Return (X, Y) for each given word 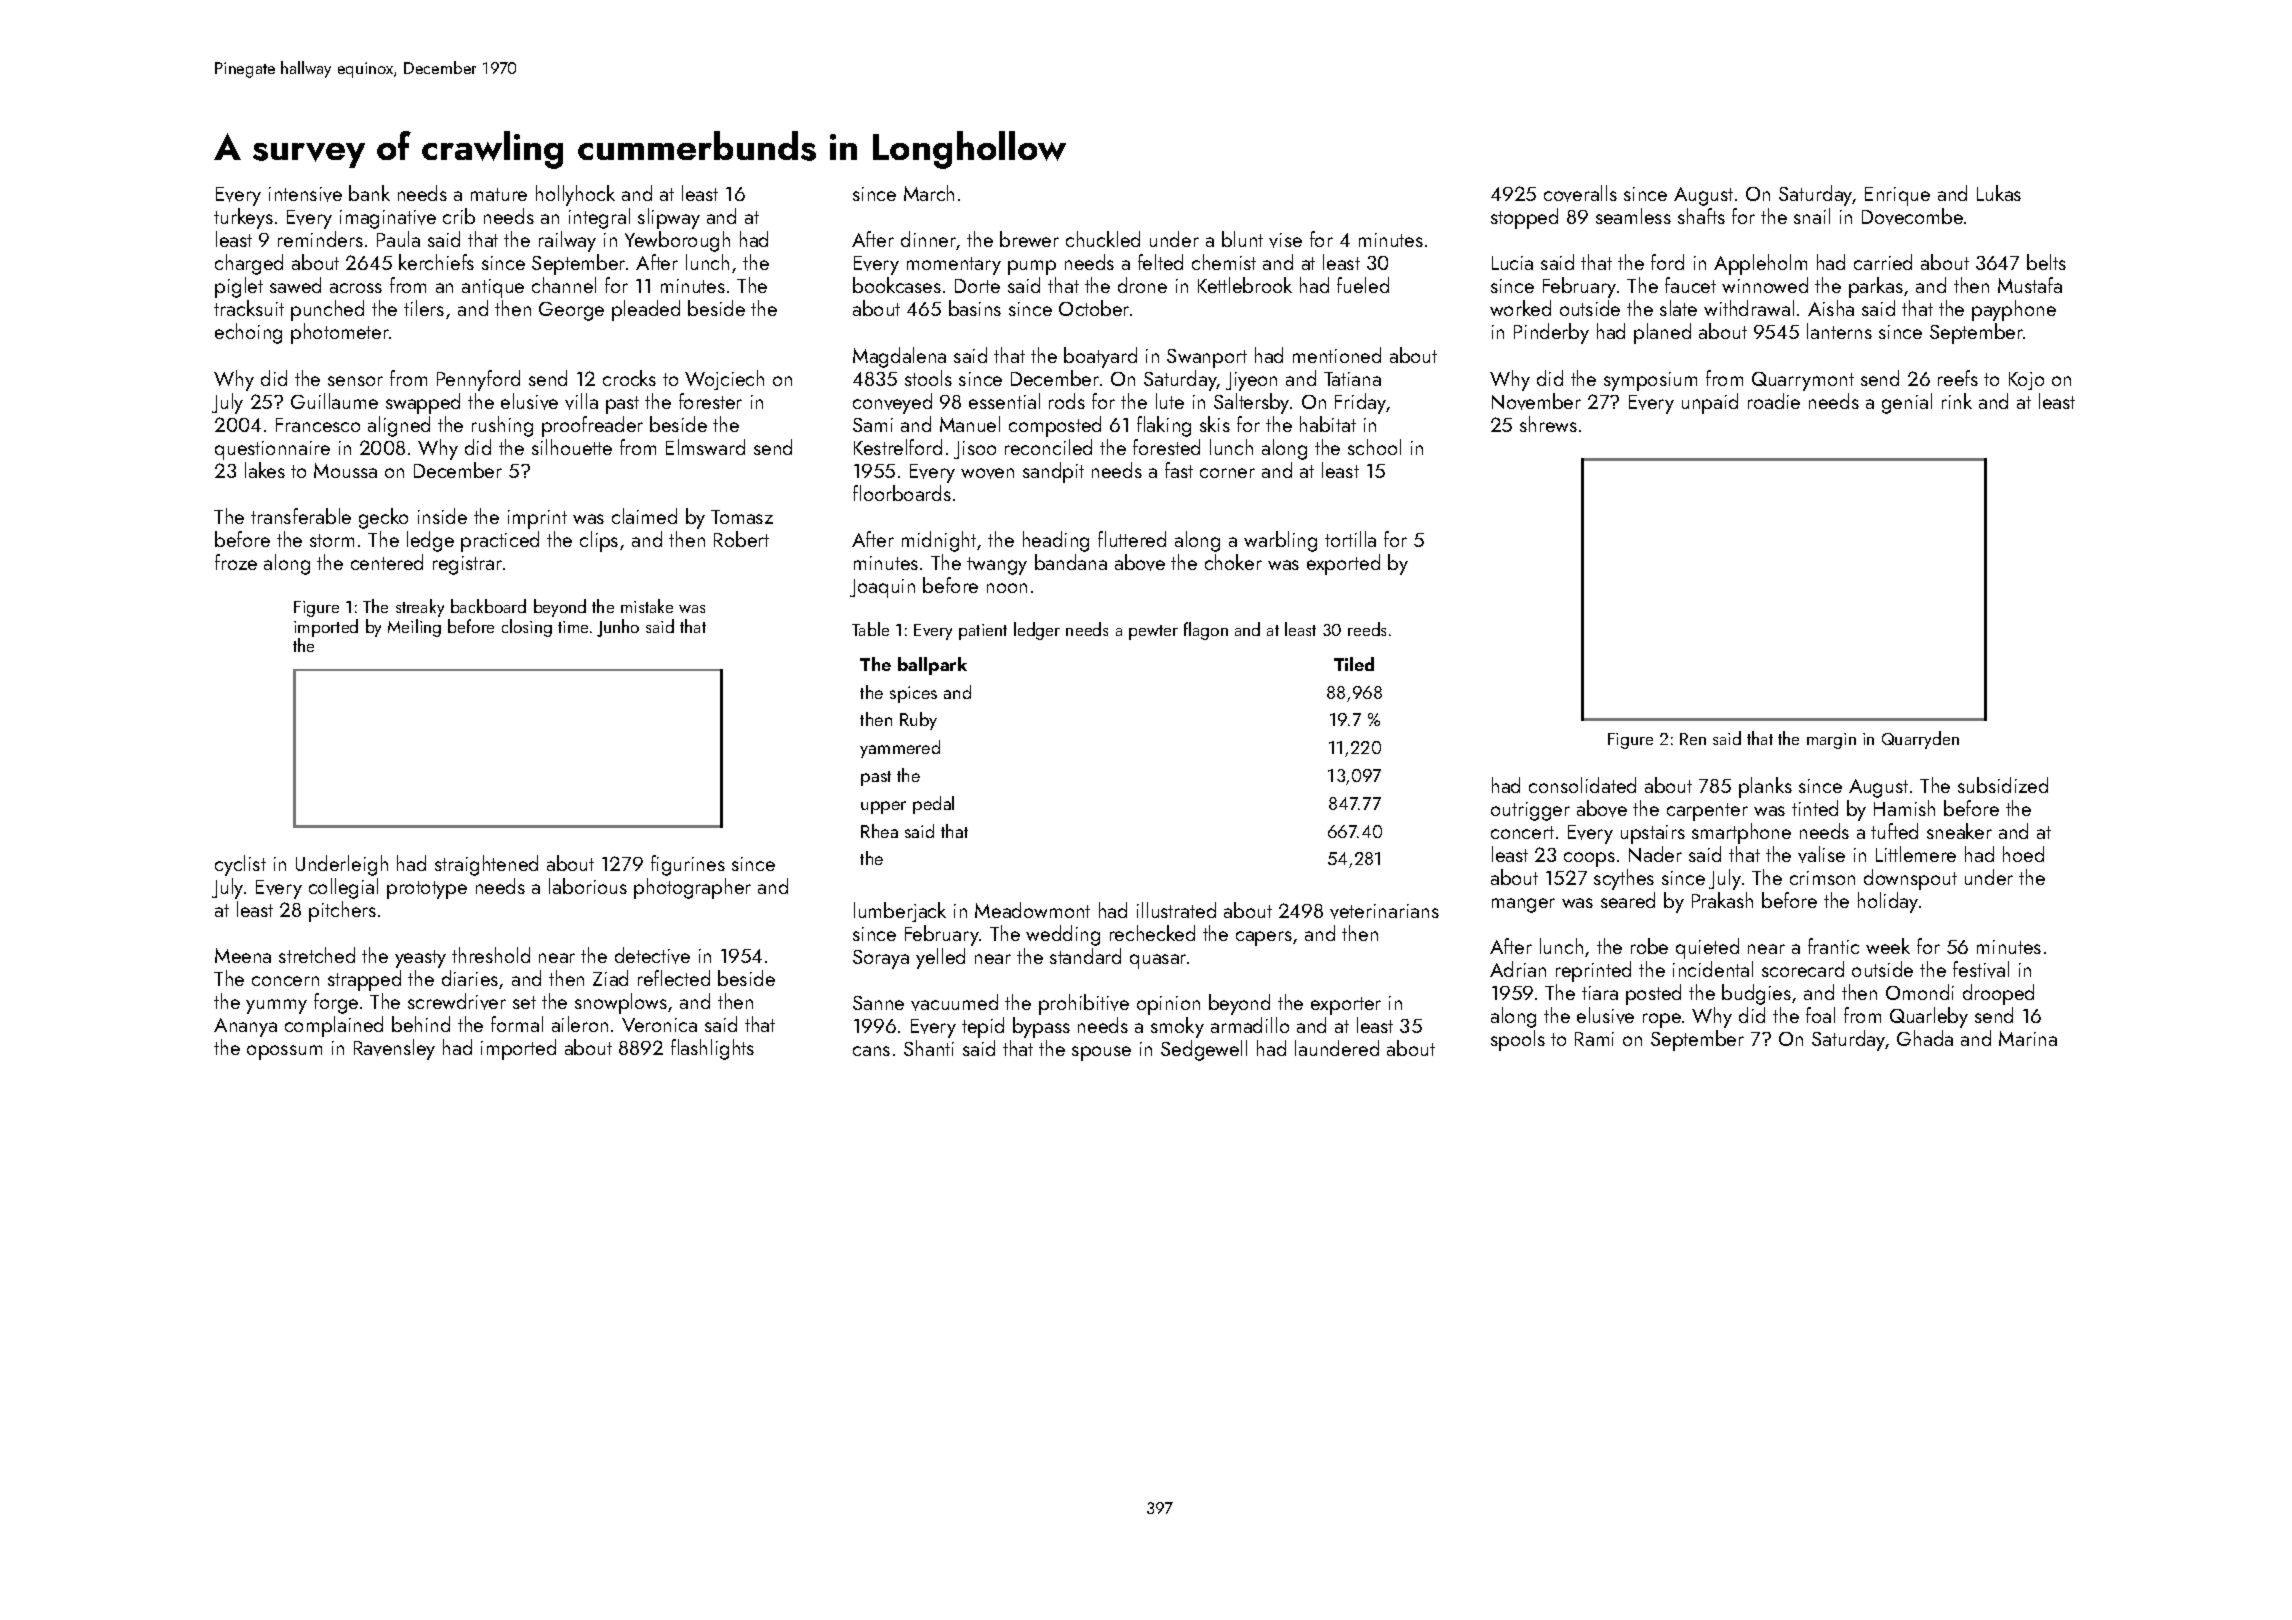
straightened (486, 865)
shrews (1548, 424)
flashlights (712, 1049)
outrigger (1530, 811)
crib (459, 216)
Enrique (1897, 196)
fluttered (1132, 539)
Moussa (345, 470)
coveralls (1580, 193)
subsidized (2003, 785)
